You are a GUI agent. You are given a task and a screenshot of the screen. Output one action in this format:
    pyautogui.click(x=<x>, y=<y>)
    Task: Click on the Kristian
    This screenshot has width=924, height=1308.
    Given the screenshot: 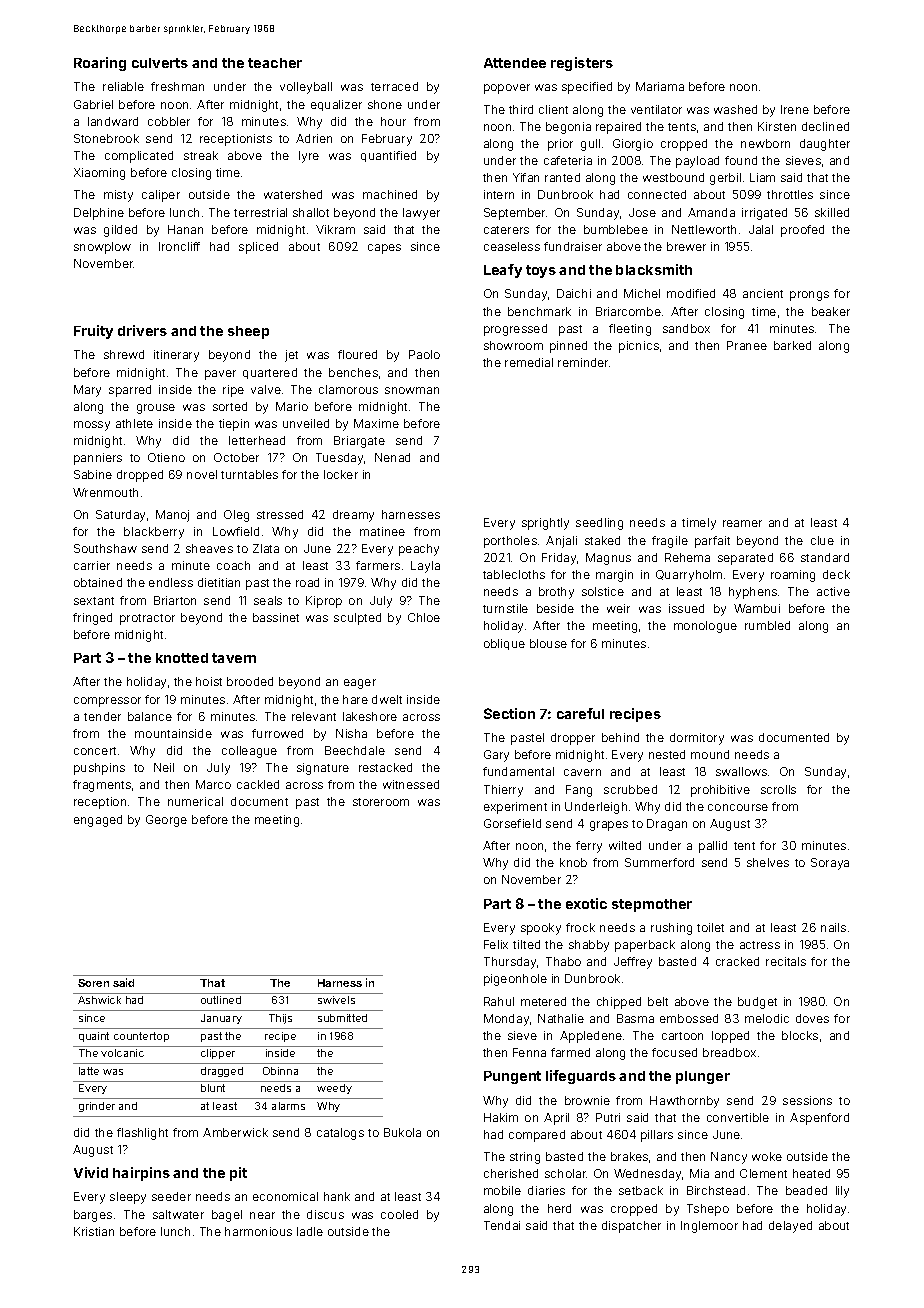 What is the action you would take?
    pyautogui.click(x=94, y=1231)
